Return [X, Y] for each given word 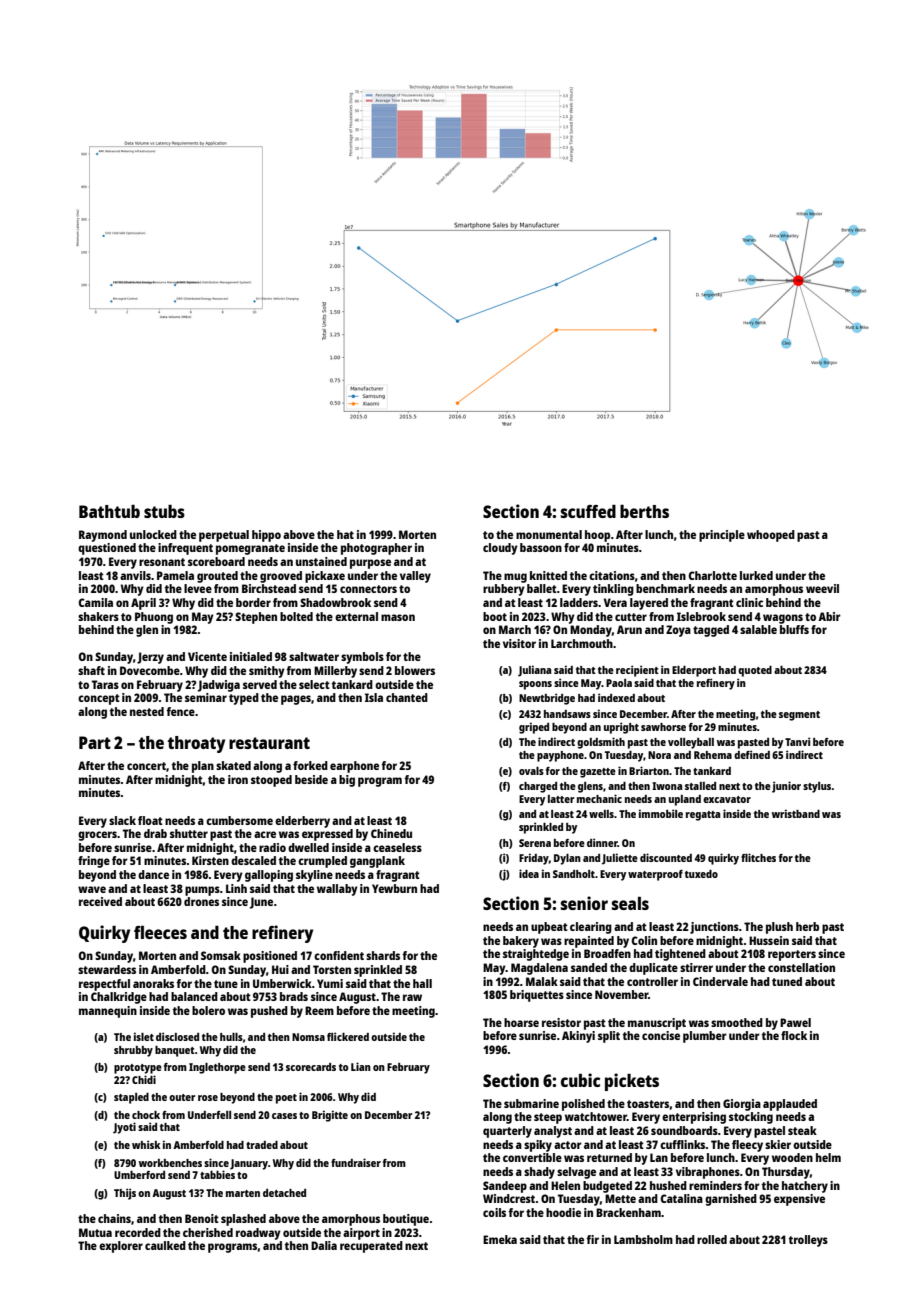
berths [644, 511]
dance [153, 874]
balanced [194, 996]
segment [799, 716]
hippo [266, 536]
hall [422, 983]
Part [95, 742]
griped [534, 728]
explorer [121, 1247]
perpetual [224, 536]
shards [383, 955]
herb [807, 926]
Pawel [795, 1022]
